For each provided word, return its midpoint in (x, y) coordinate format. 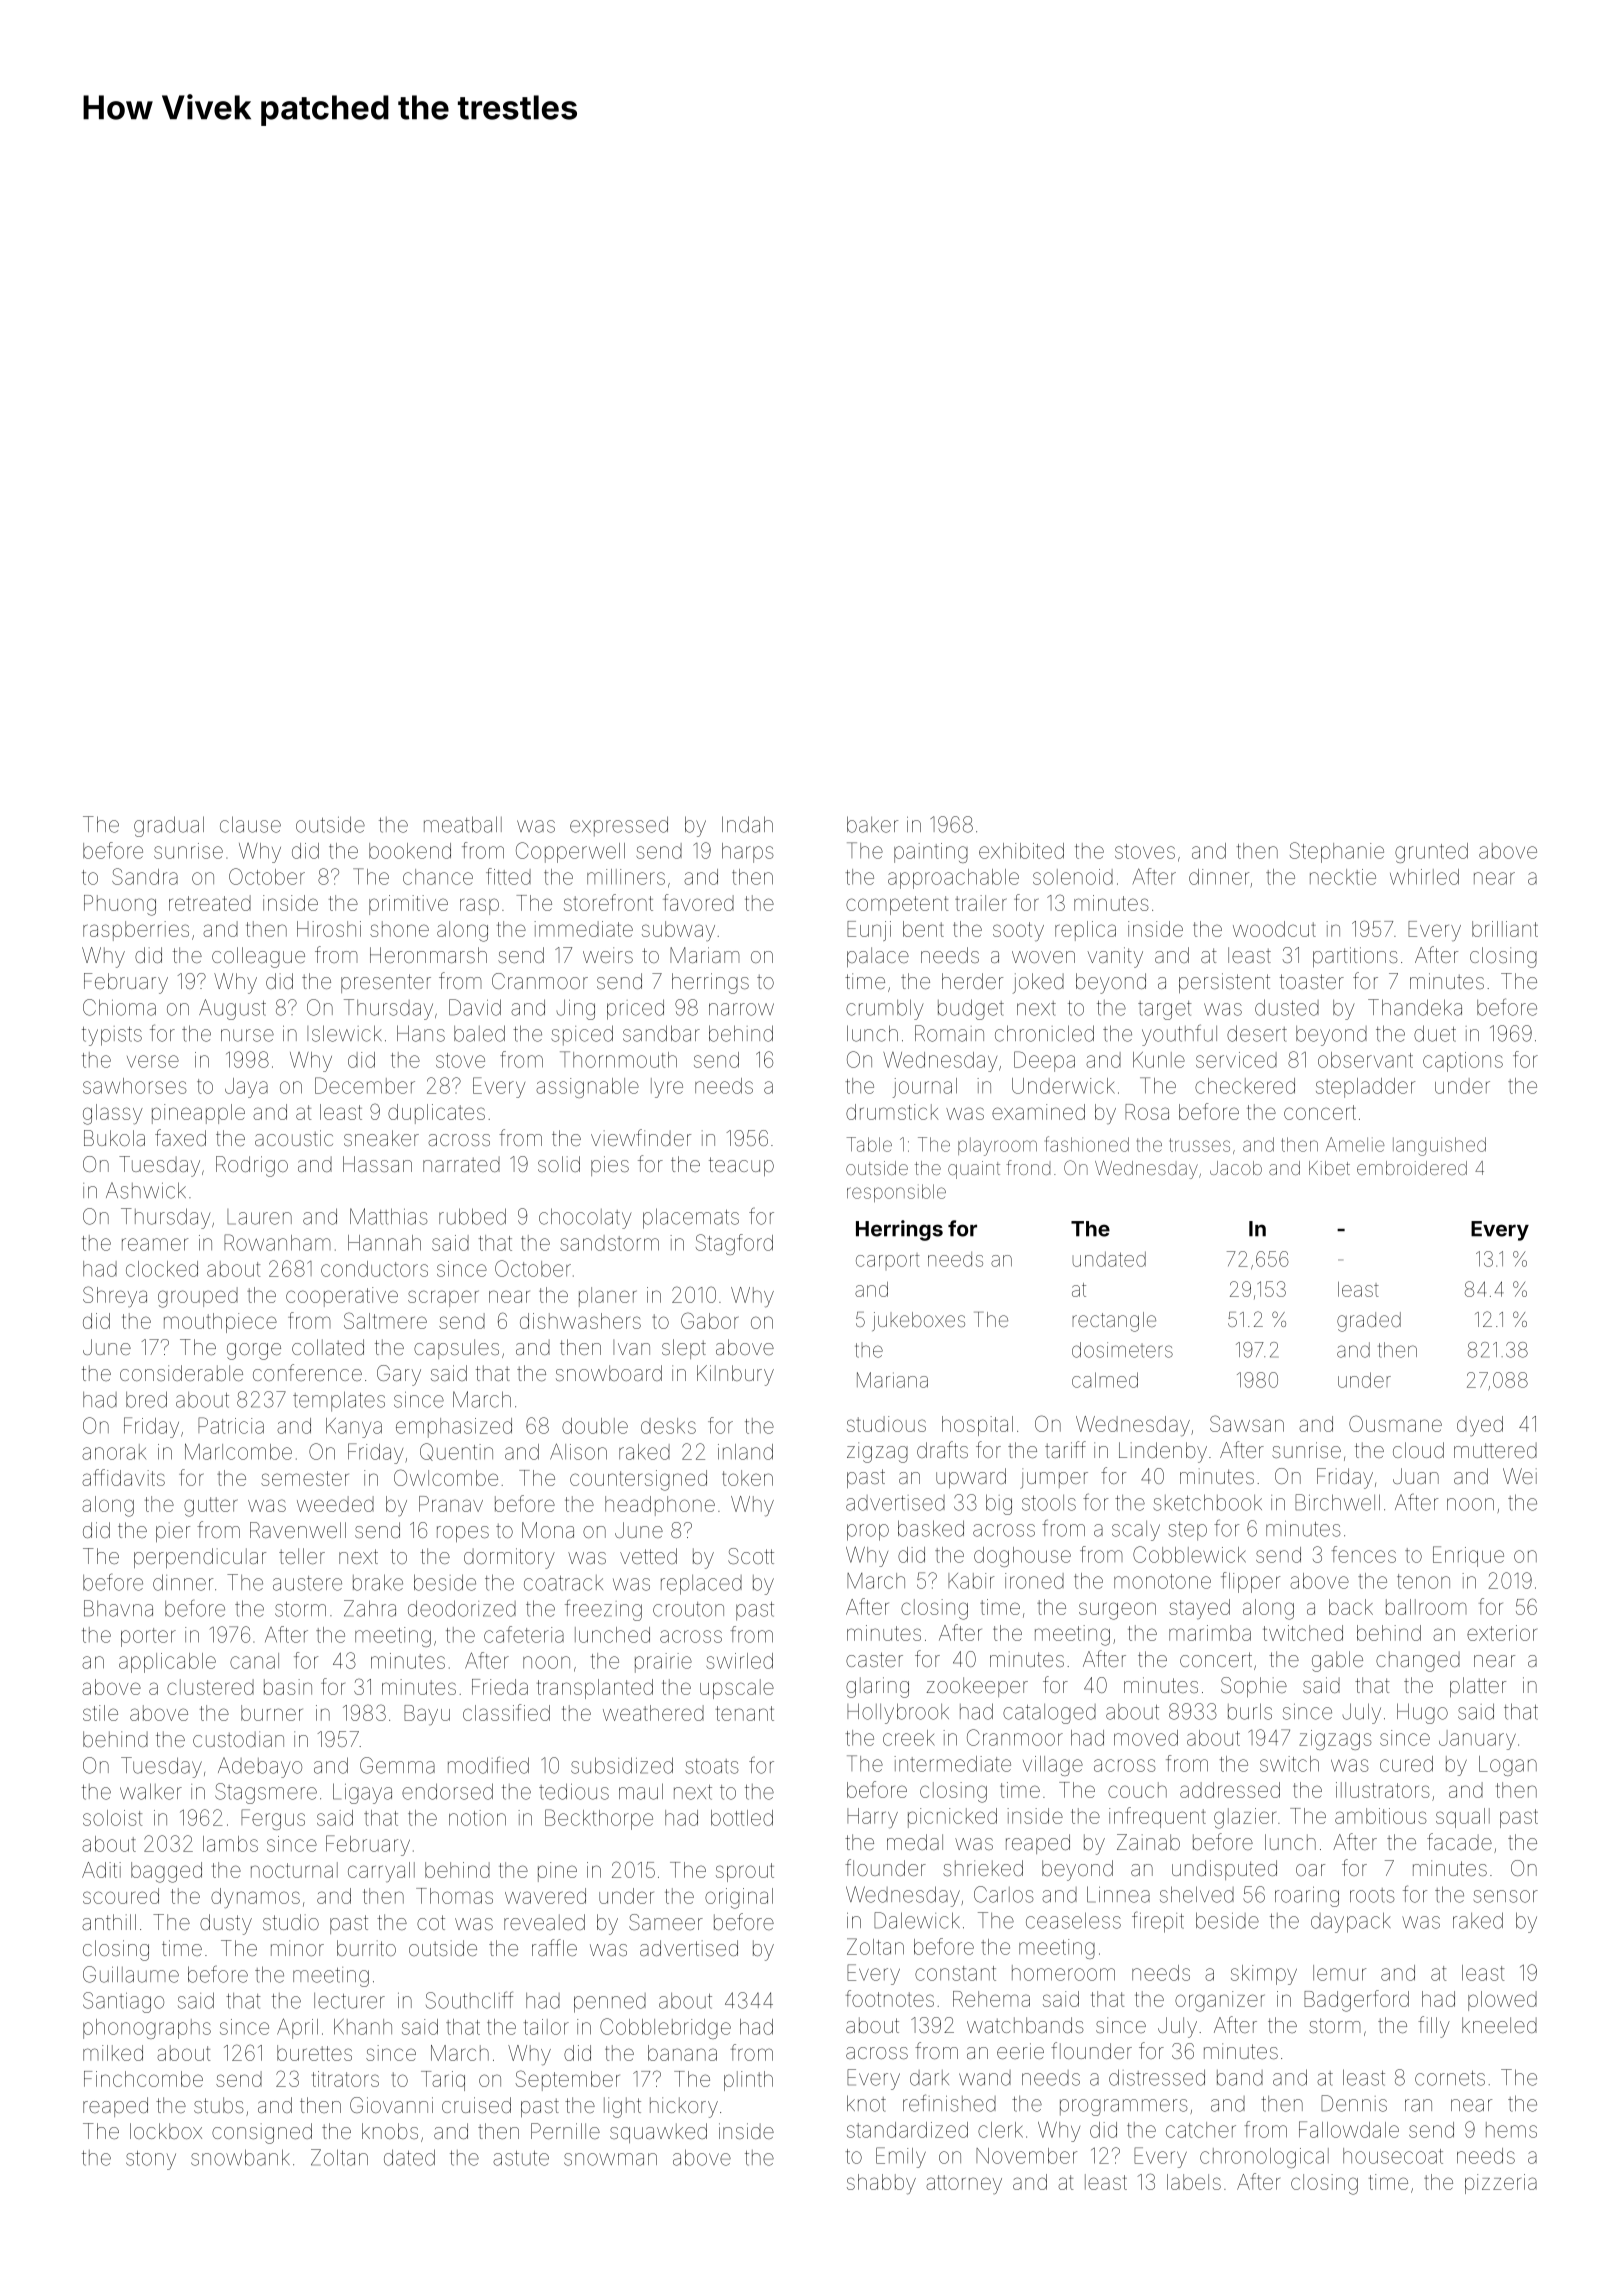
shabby (881, 2184)
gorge (254, 1351)
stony (151, 2160)
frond (1028, 1167)
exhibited (1021, 851)
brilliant (1505, 929)
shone (399, 929)
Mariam (705, 955)
